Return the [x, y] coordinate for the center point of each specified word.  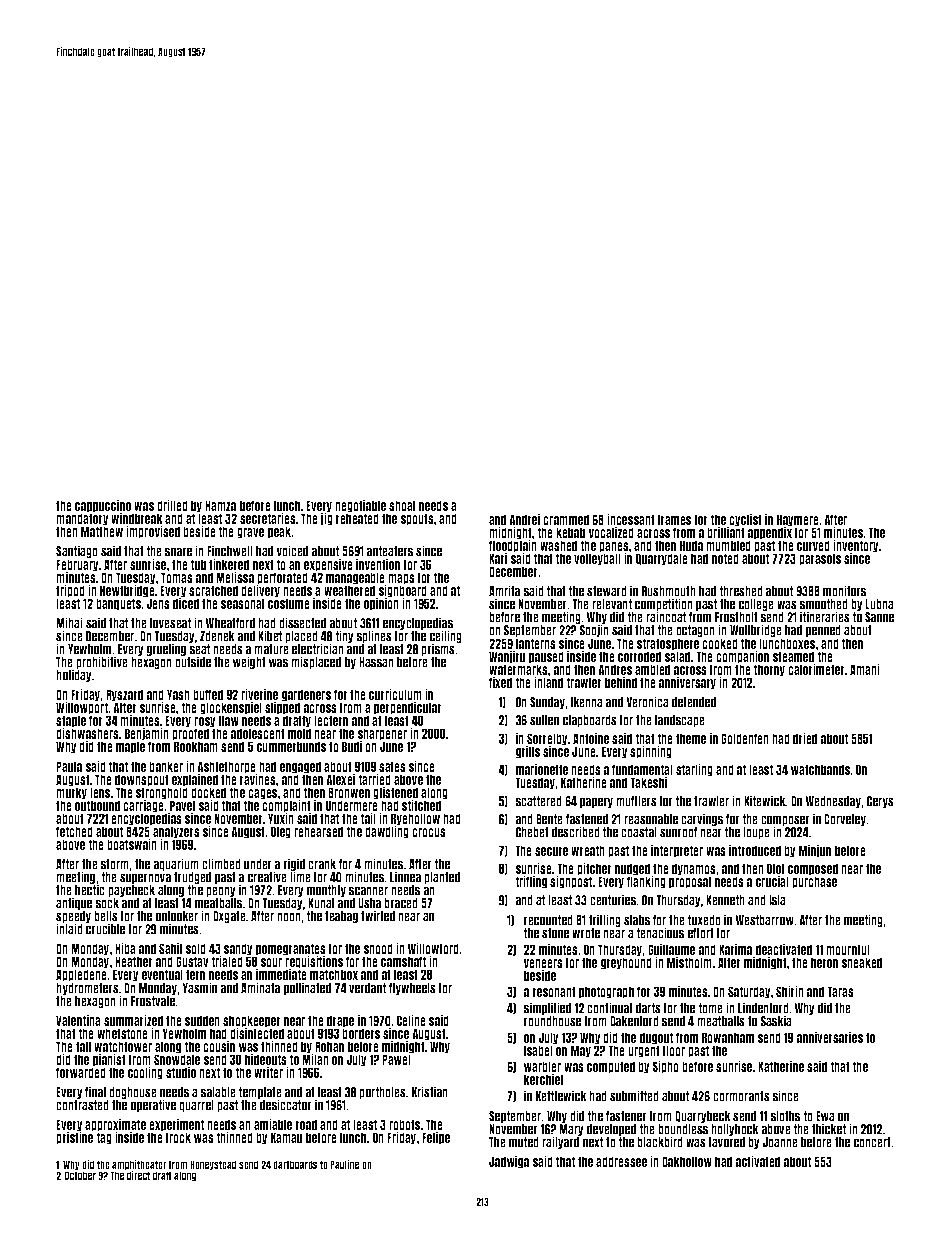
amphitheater [139, 1165]
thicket [829, 1129]
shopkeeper [252, 1021]
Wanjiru [507, 657]
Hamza [220, 505]
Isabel [538, 1050]
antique [74, 903]
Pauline [344, 1164]
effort [701, 933]
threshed [741, 591]
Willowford [433, 948]
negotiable [360, 506]
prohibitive [102, 662]
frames [674, 519]
